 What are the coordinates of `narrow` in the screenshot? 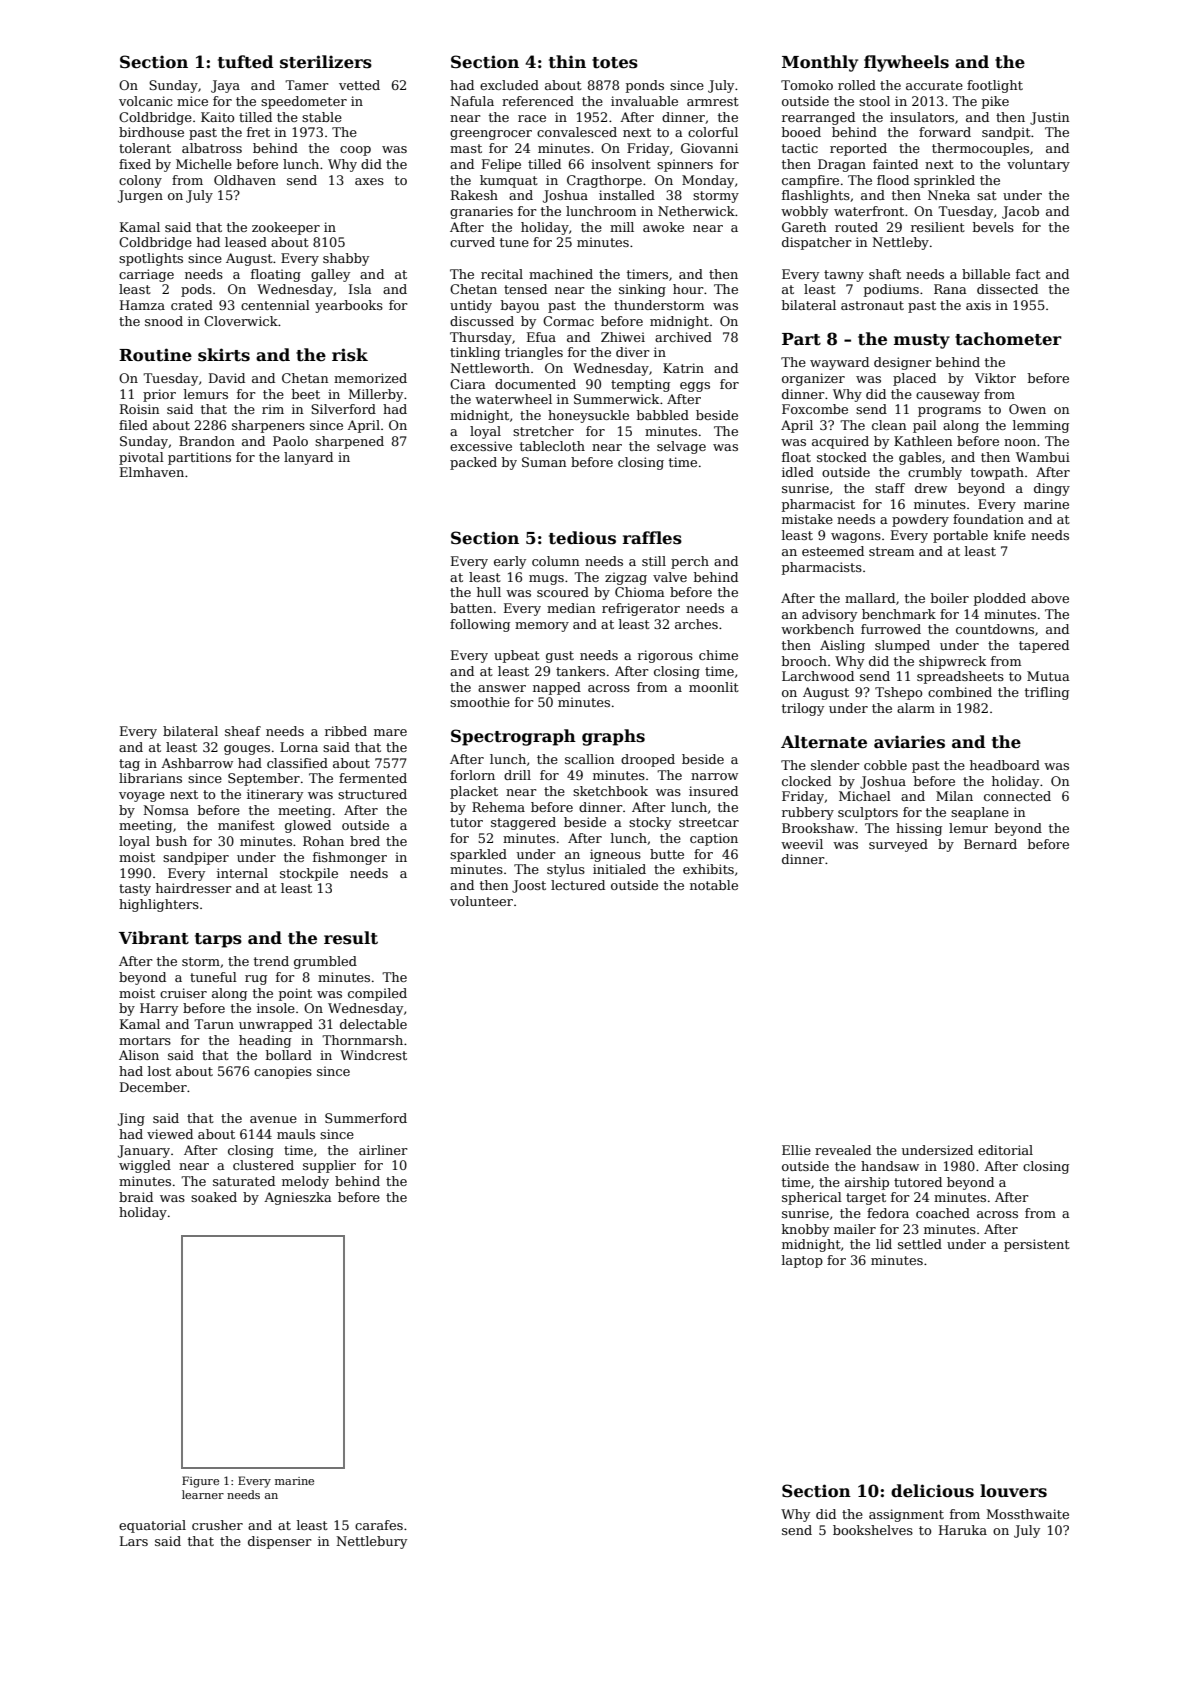 It's located at (714, 776).
